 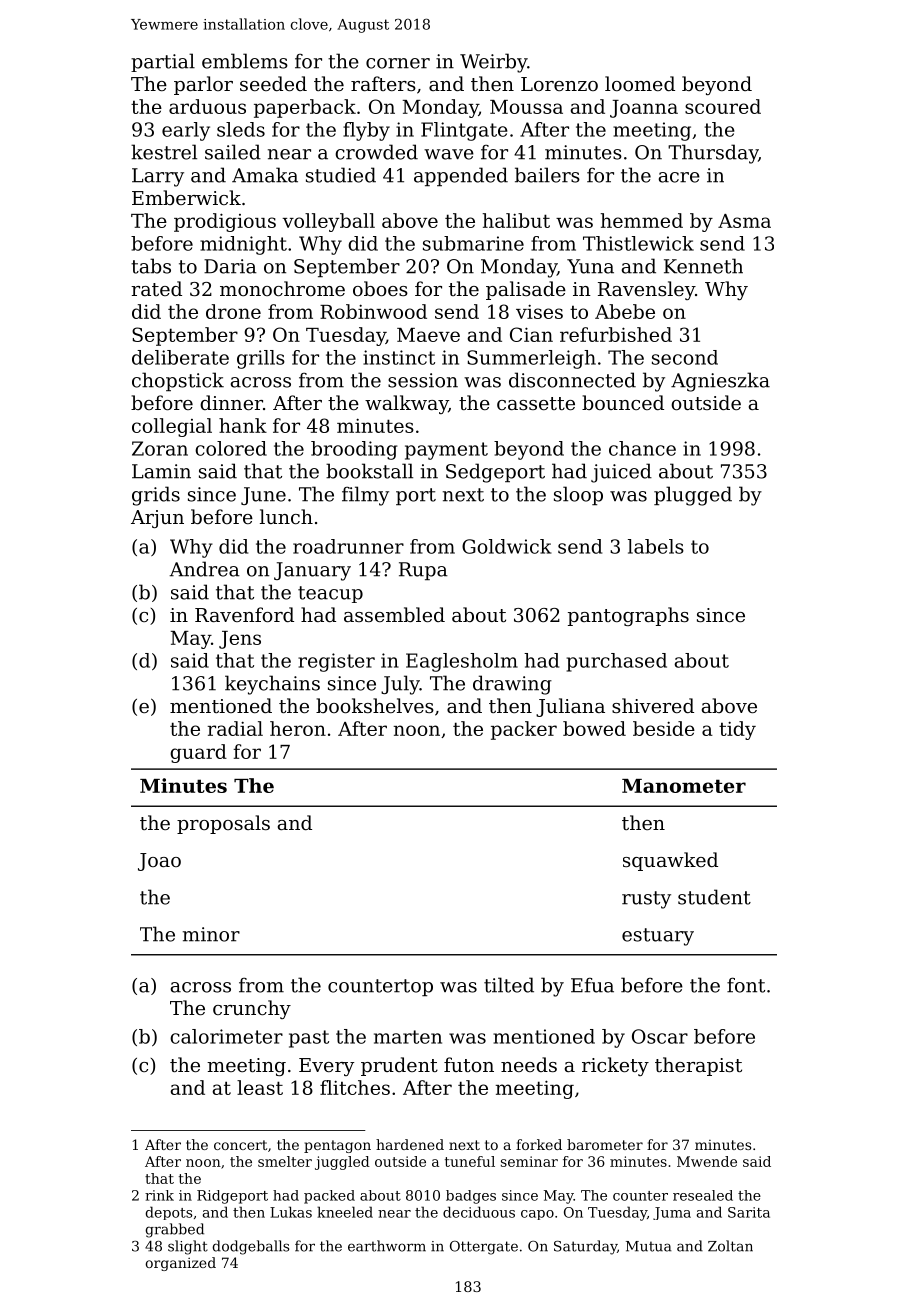 What do you see at coordinates (240, 1145) in the screenshot?
I see `concert` at bounding box center [240, 1145].
